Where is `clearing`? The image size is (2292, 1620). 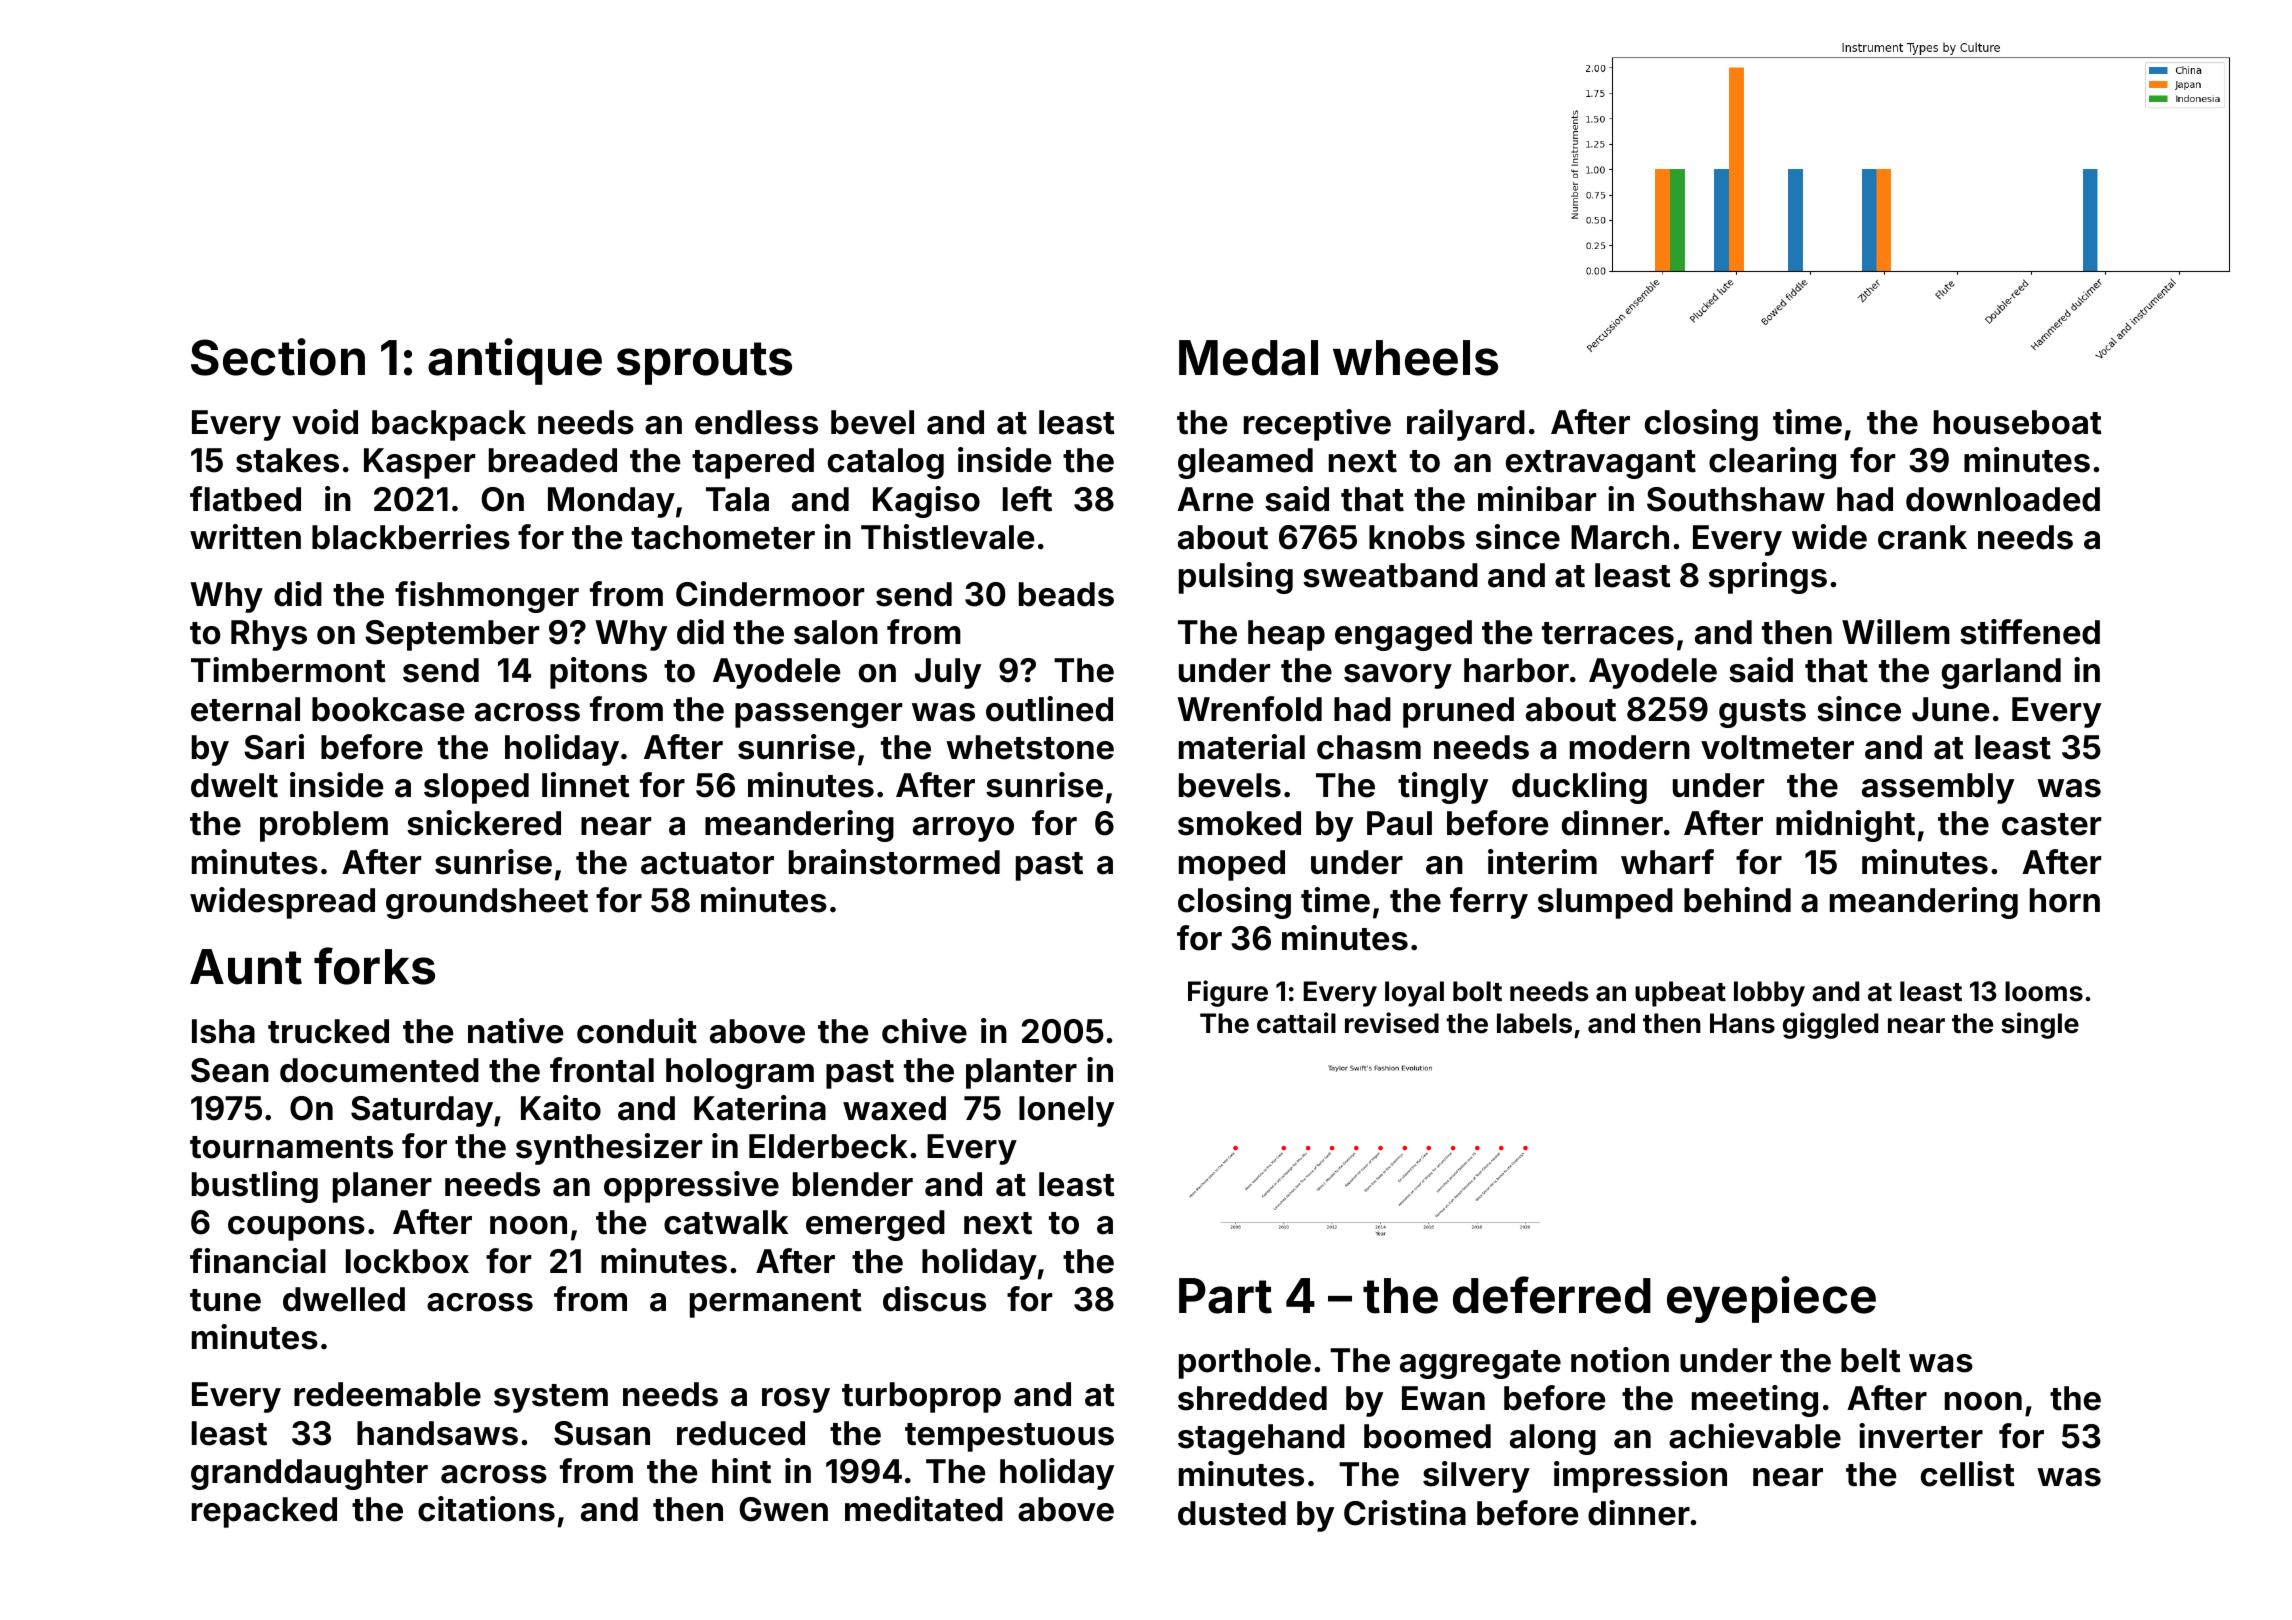 clearing is located at coordinates (1772, 463).
